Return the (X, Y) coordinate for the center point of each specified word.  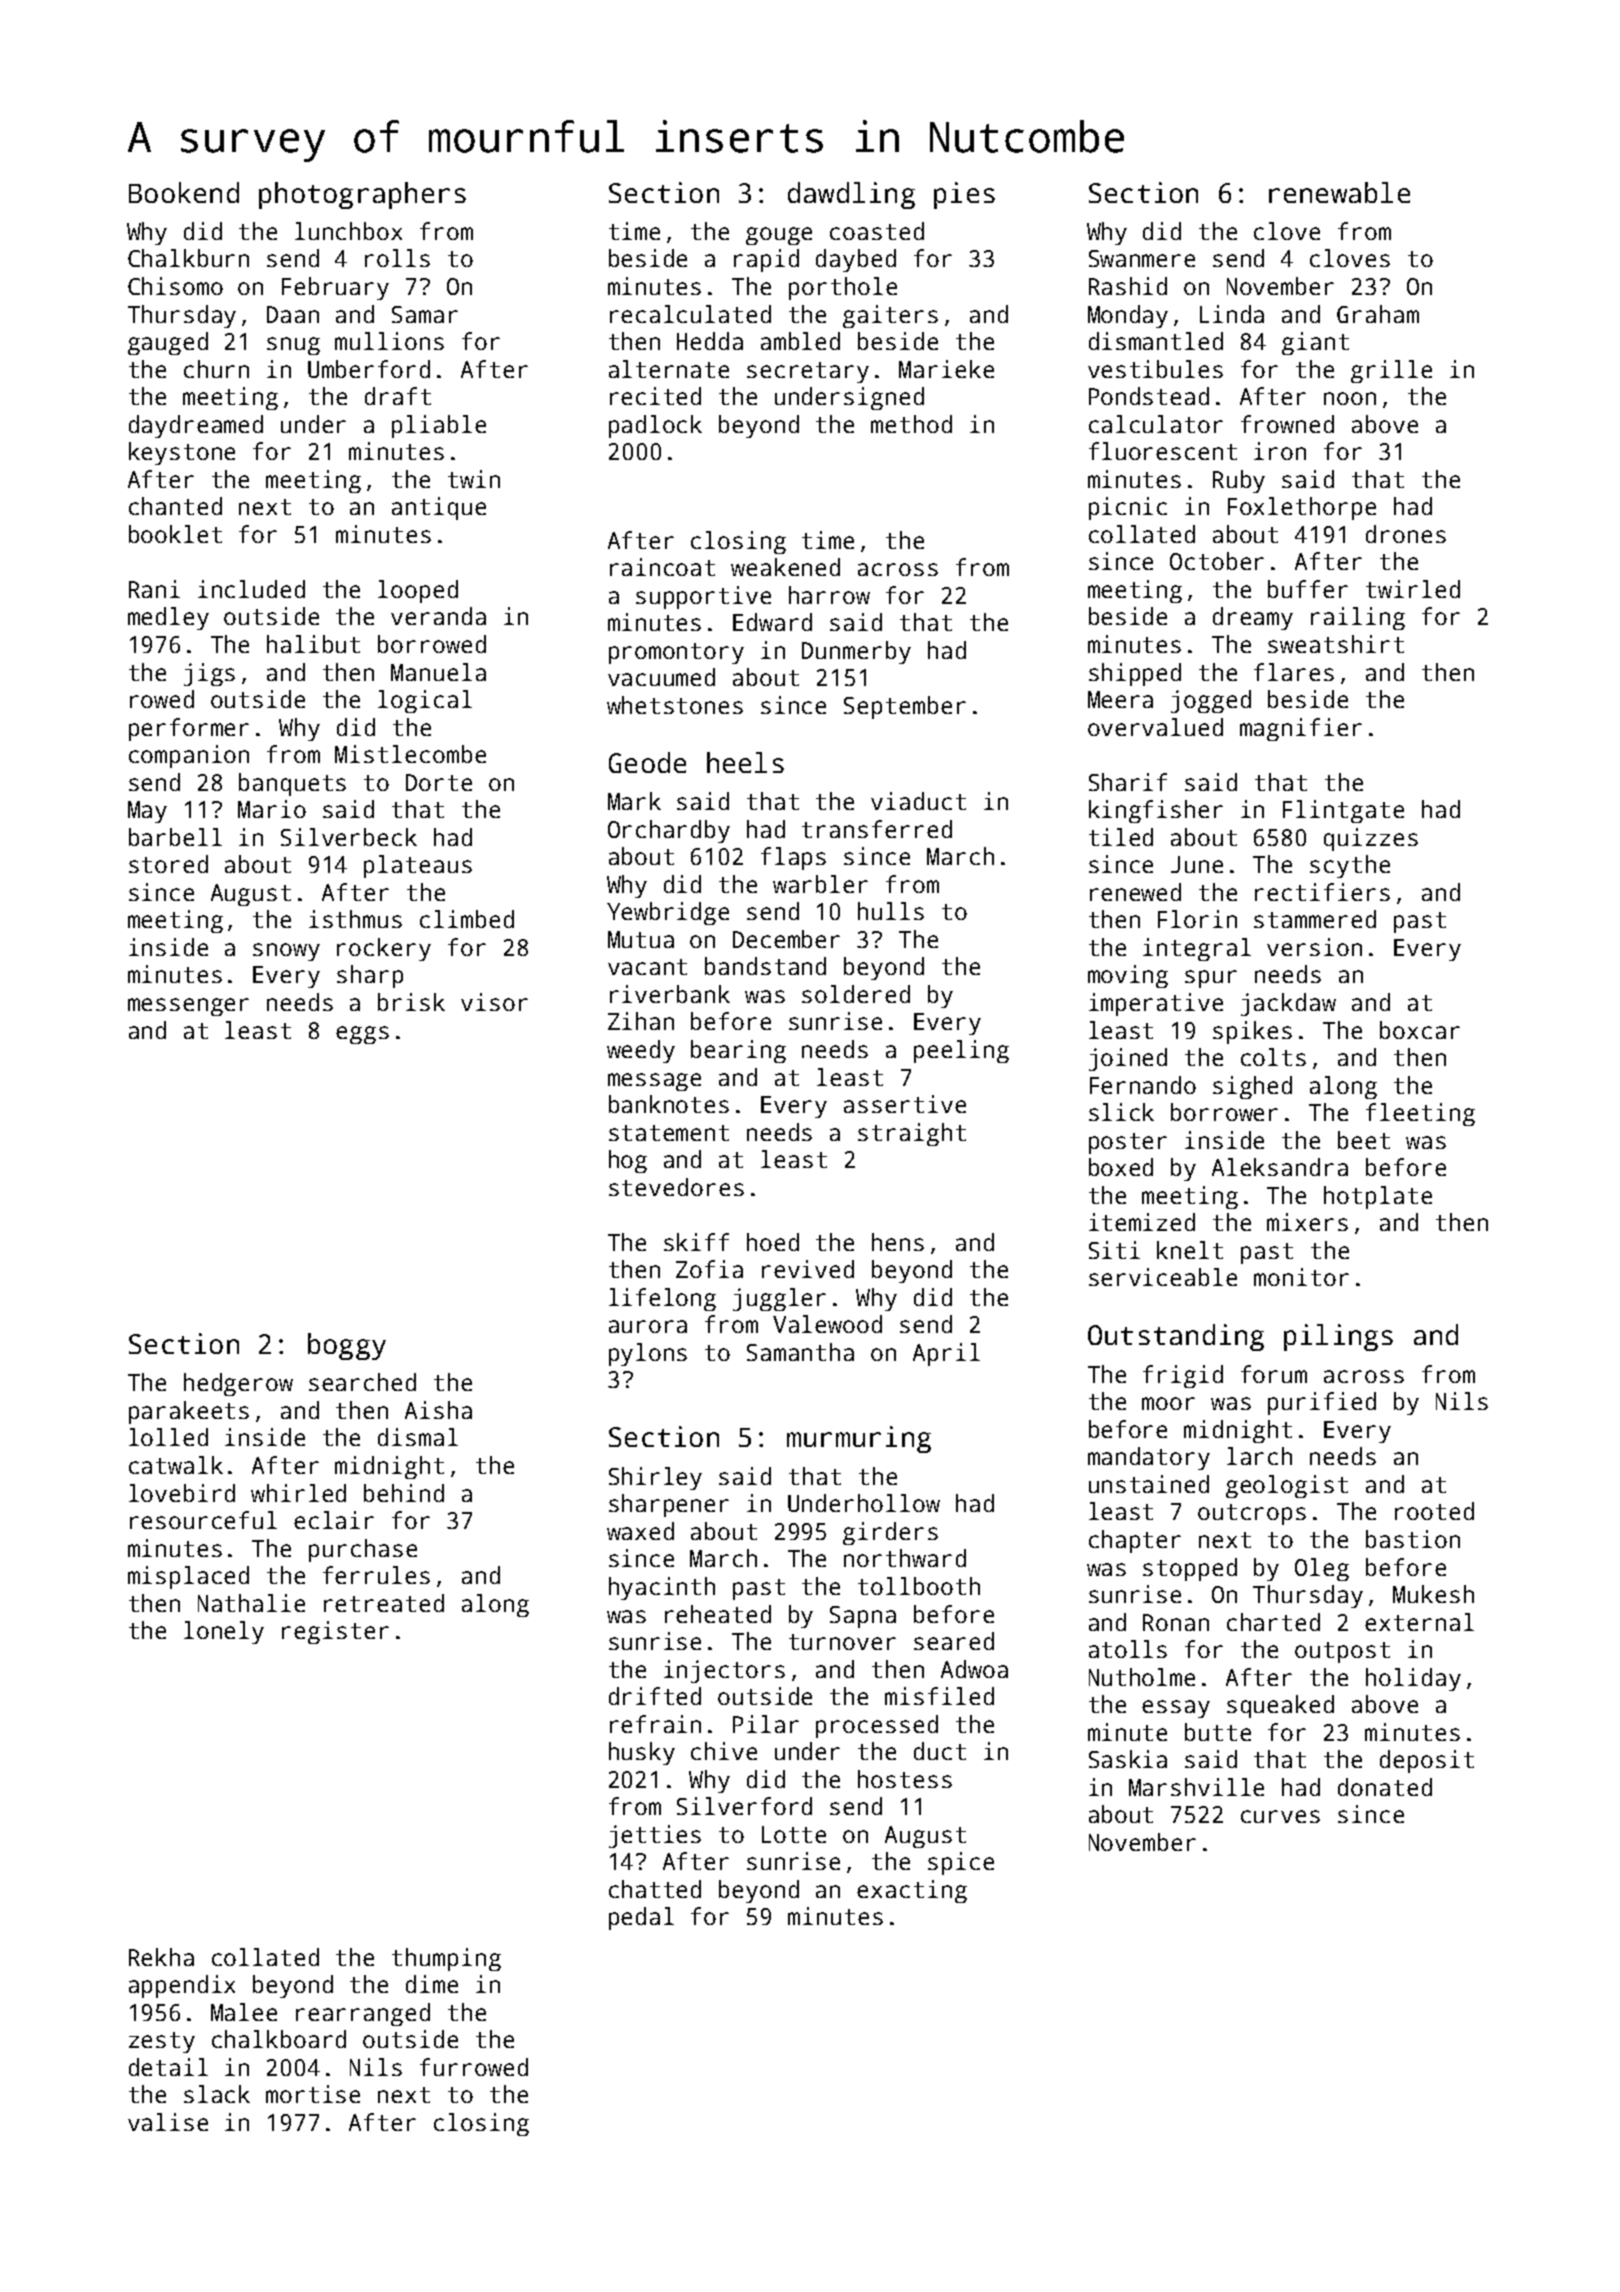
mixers (1307, 1222)
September (905, 707)
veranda (438, 616)
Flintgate (1343, 811)
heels (745, 762)
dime (432, 1984)
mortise (313, 2094)
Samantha (800, 1352)
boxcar (1420, 1030)
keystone (182, 453)
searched (362, 1382)
